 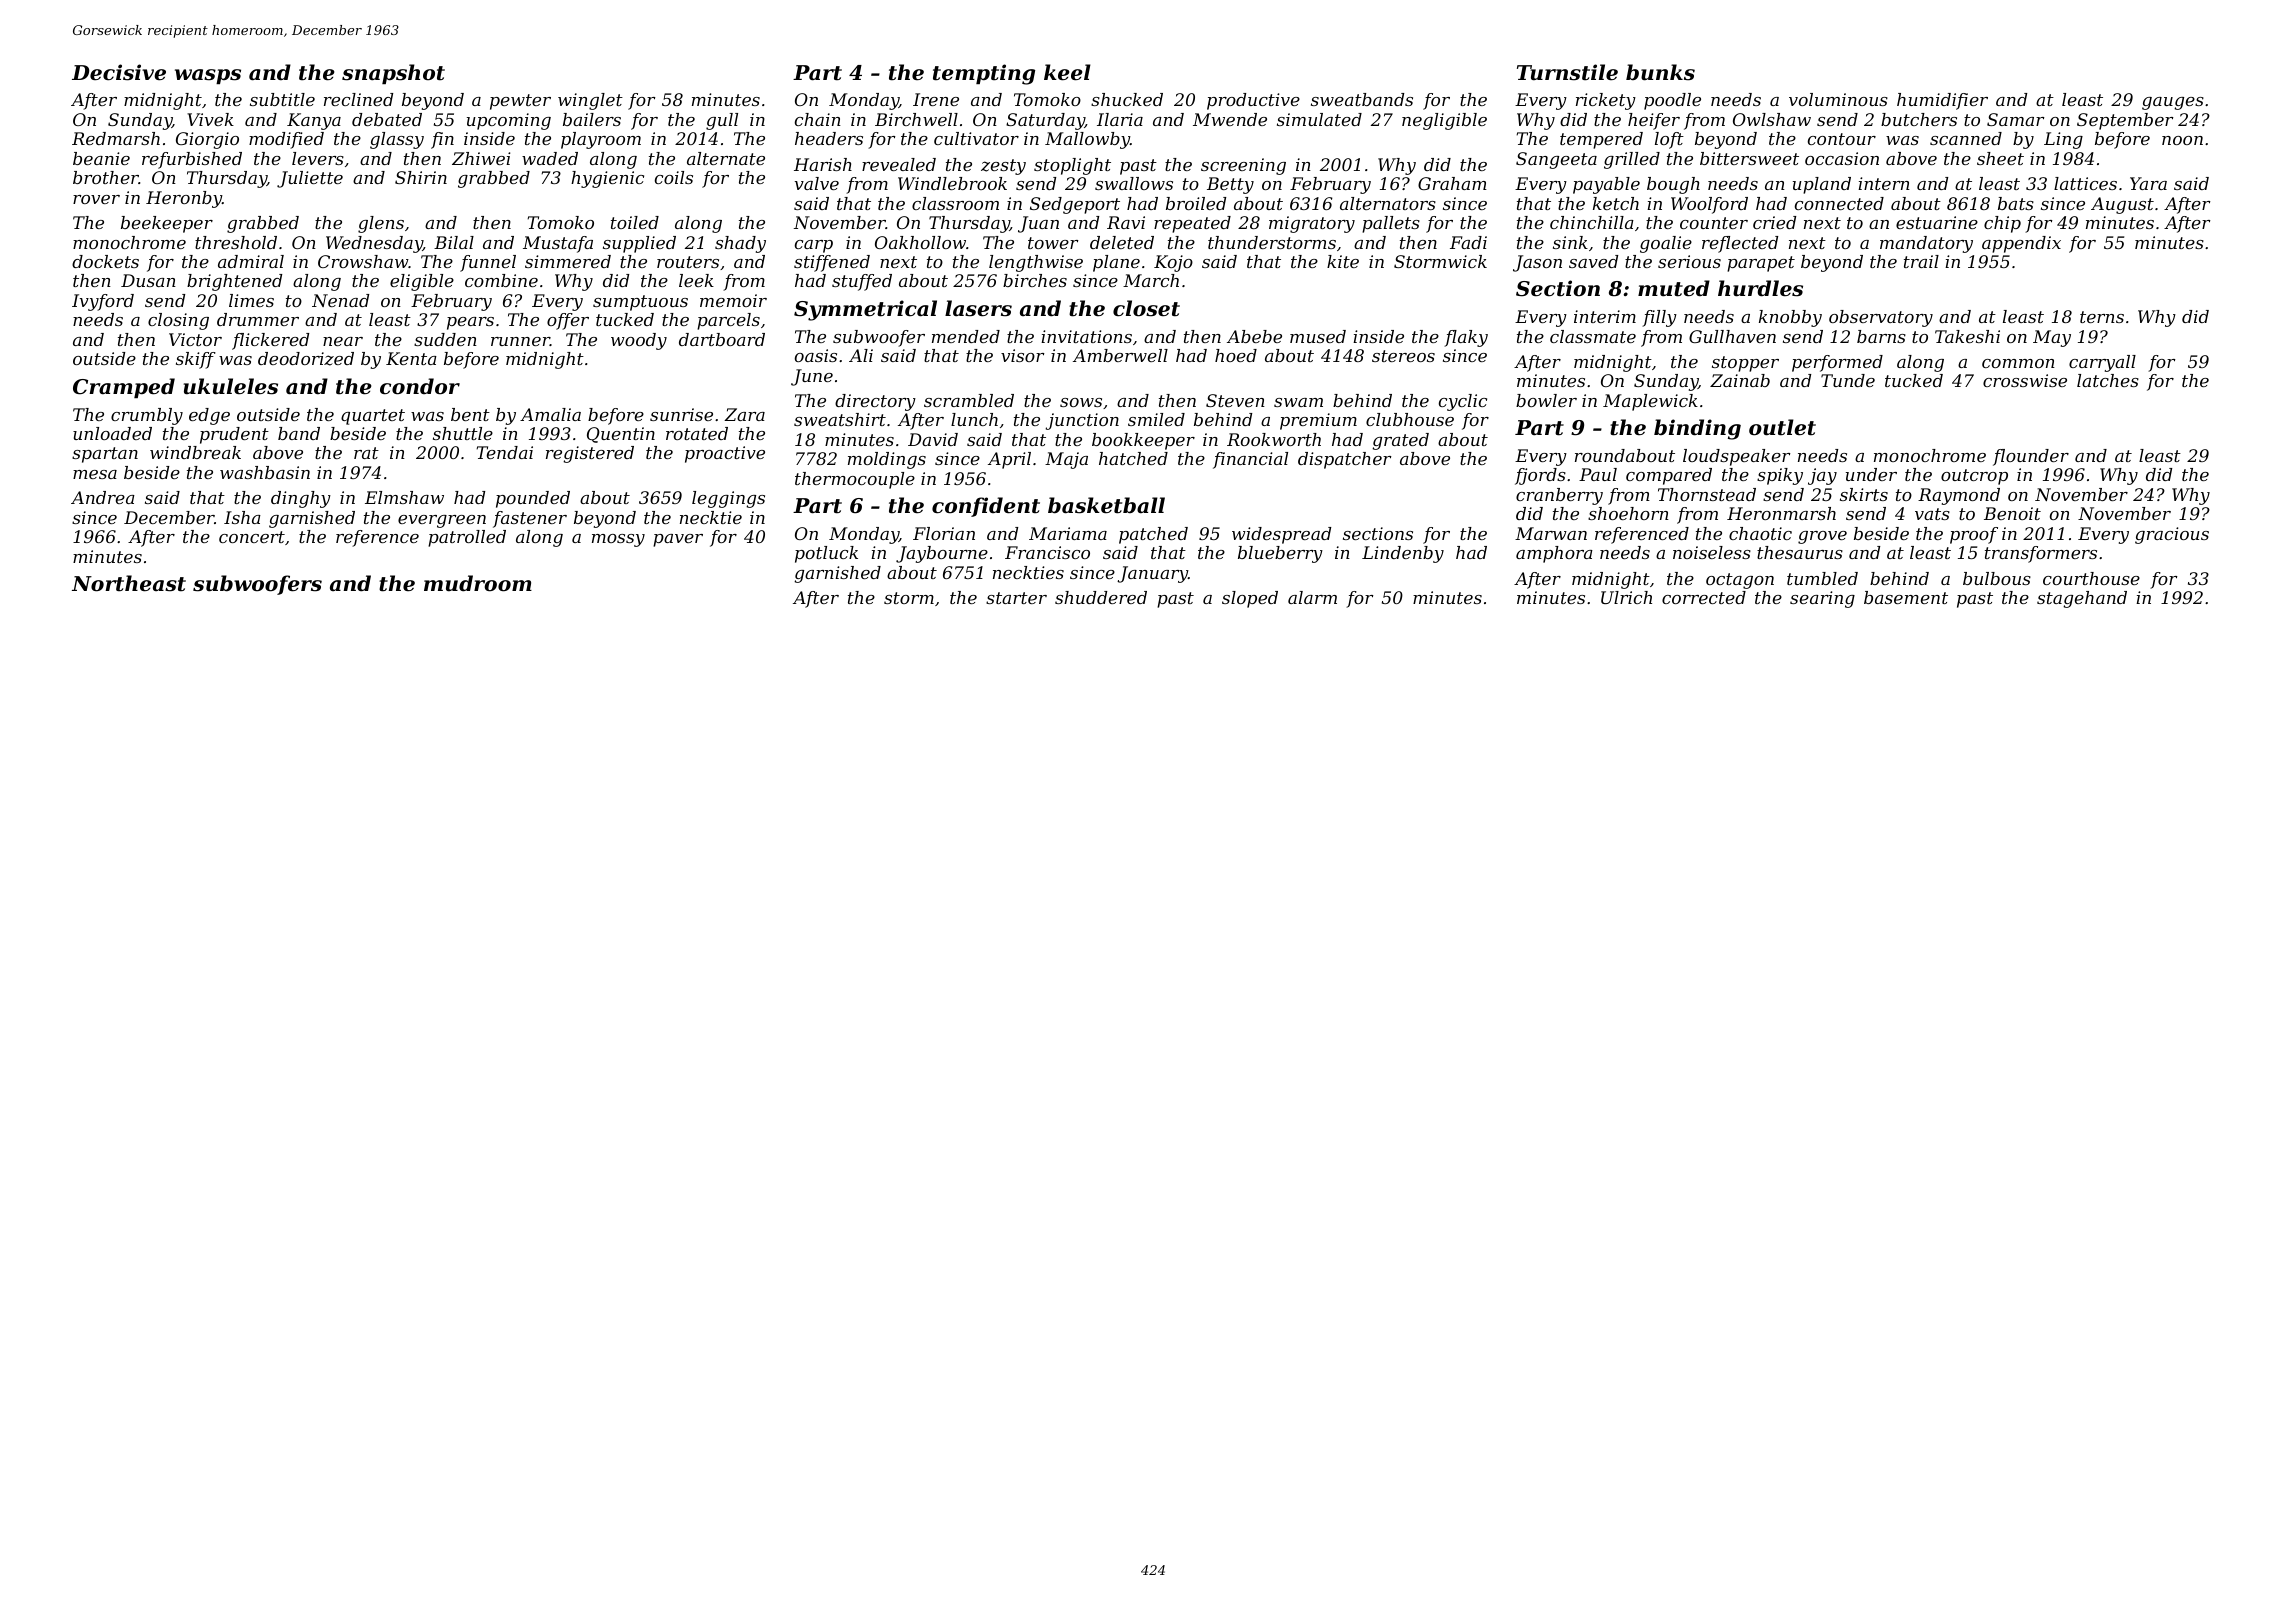 I want to click on bunks, so click(x=1660, y=72).
